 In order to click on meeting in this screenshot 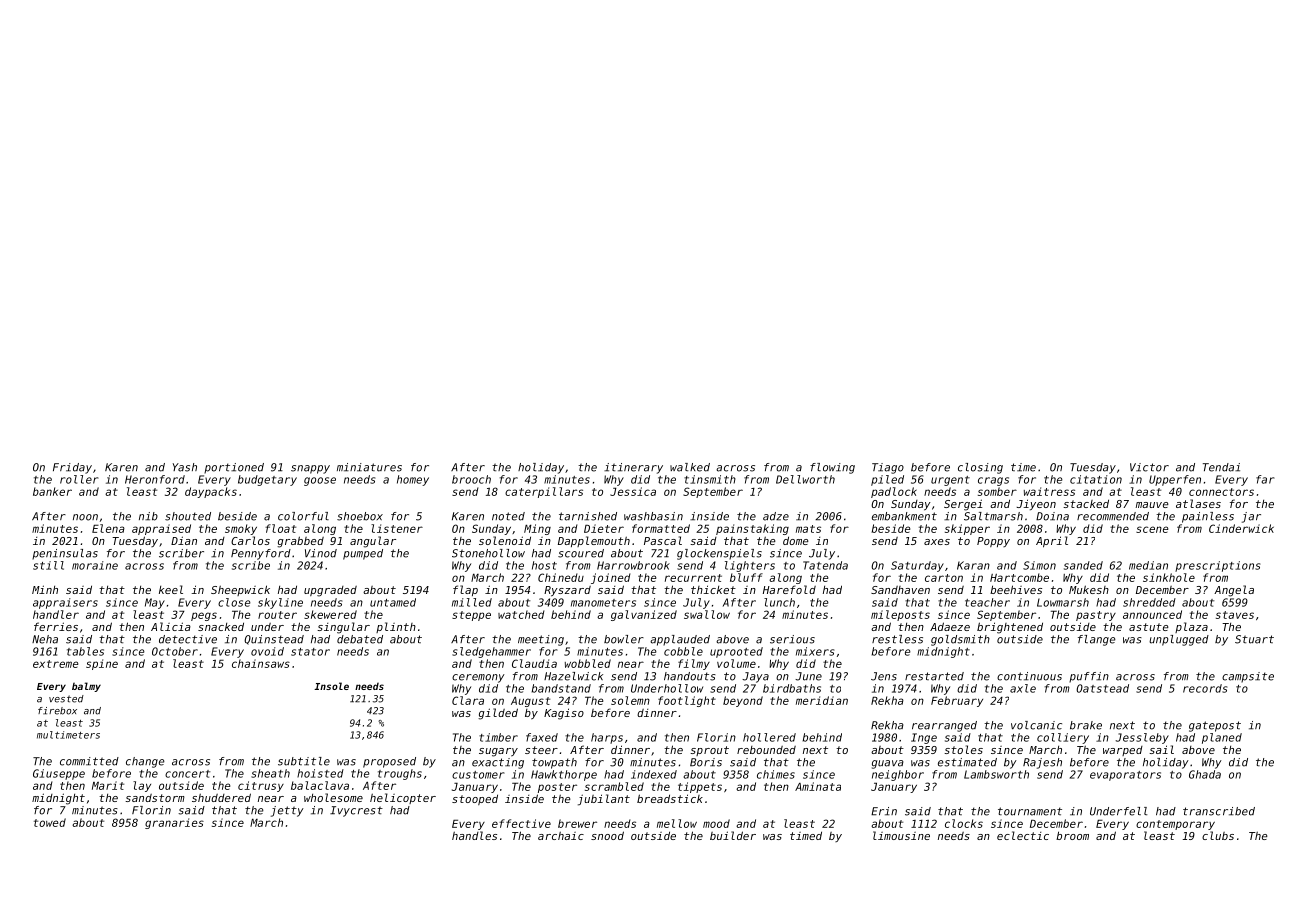, I will do `click(541, 640)`.
